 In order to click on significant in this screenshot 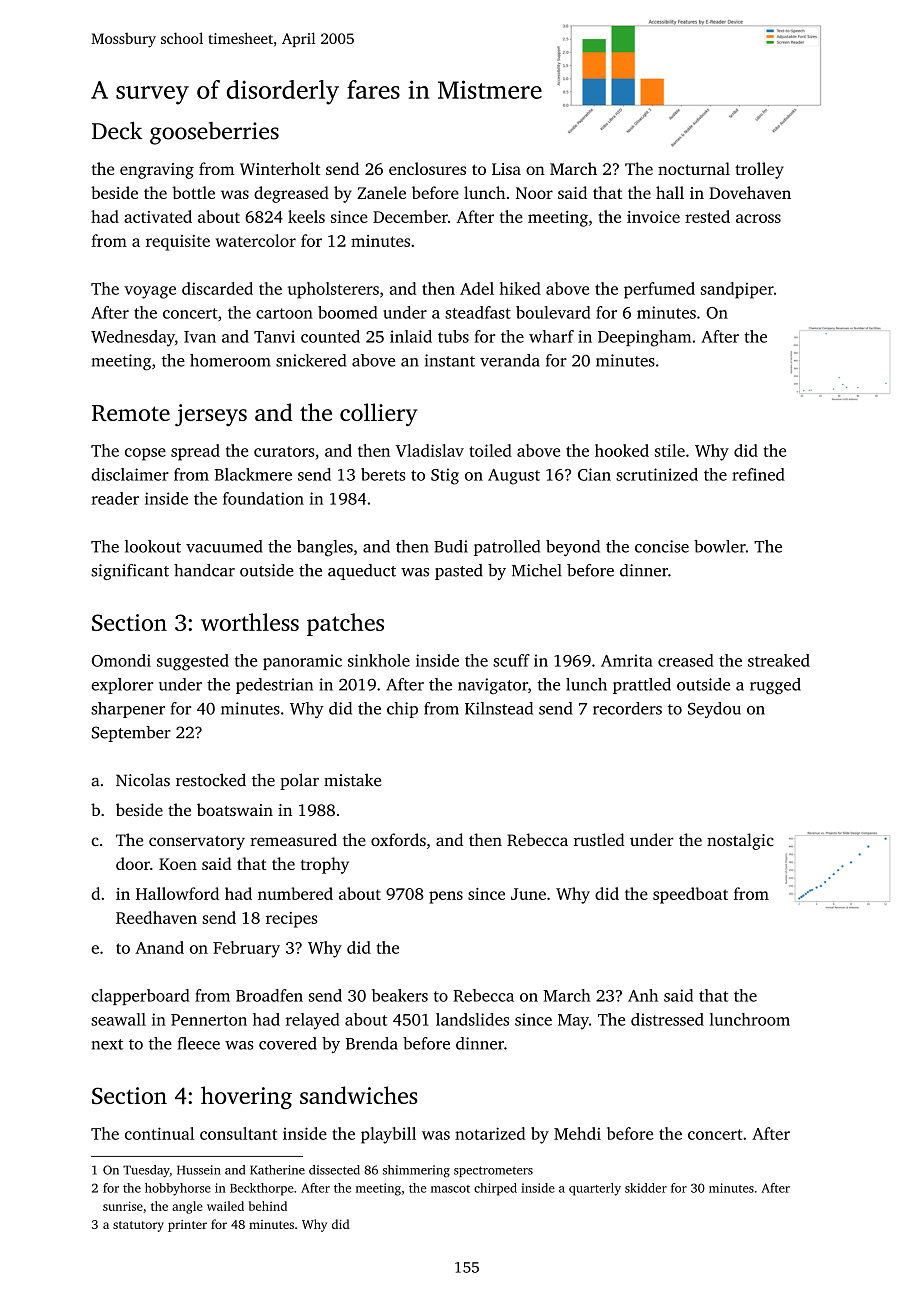, I will do `click(130, 572)`.
